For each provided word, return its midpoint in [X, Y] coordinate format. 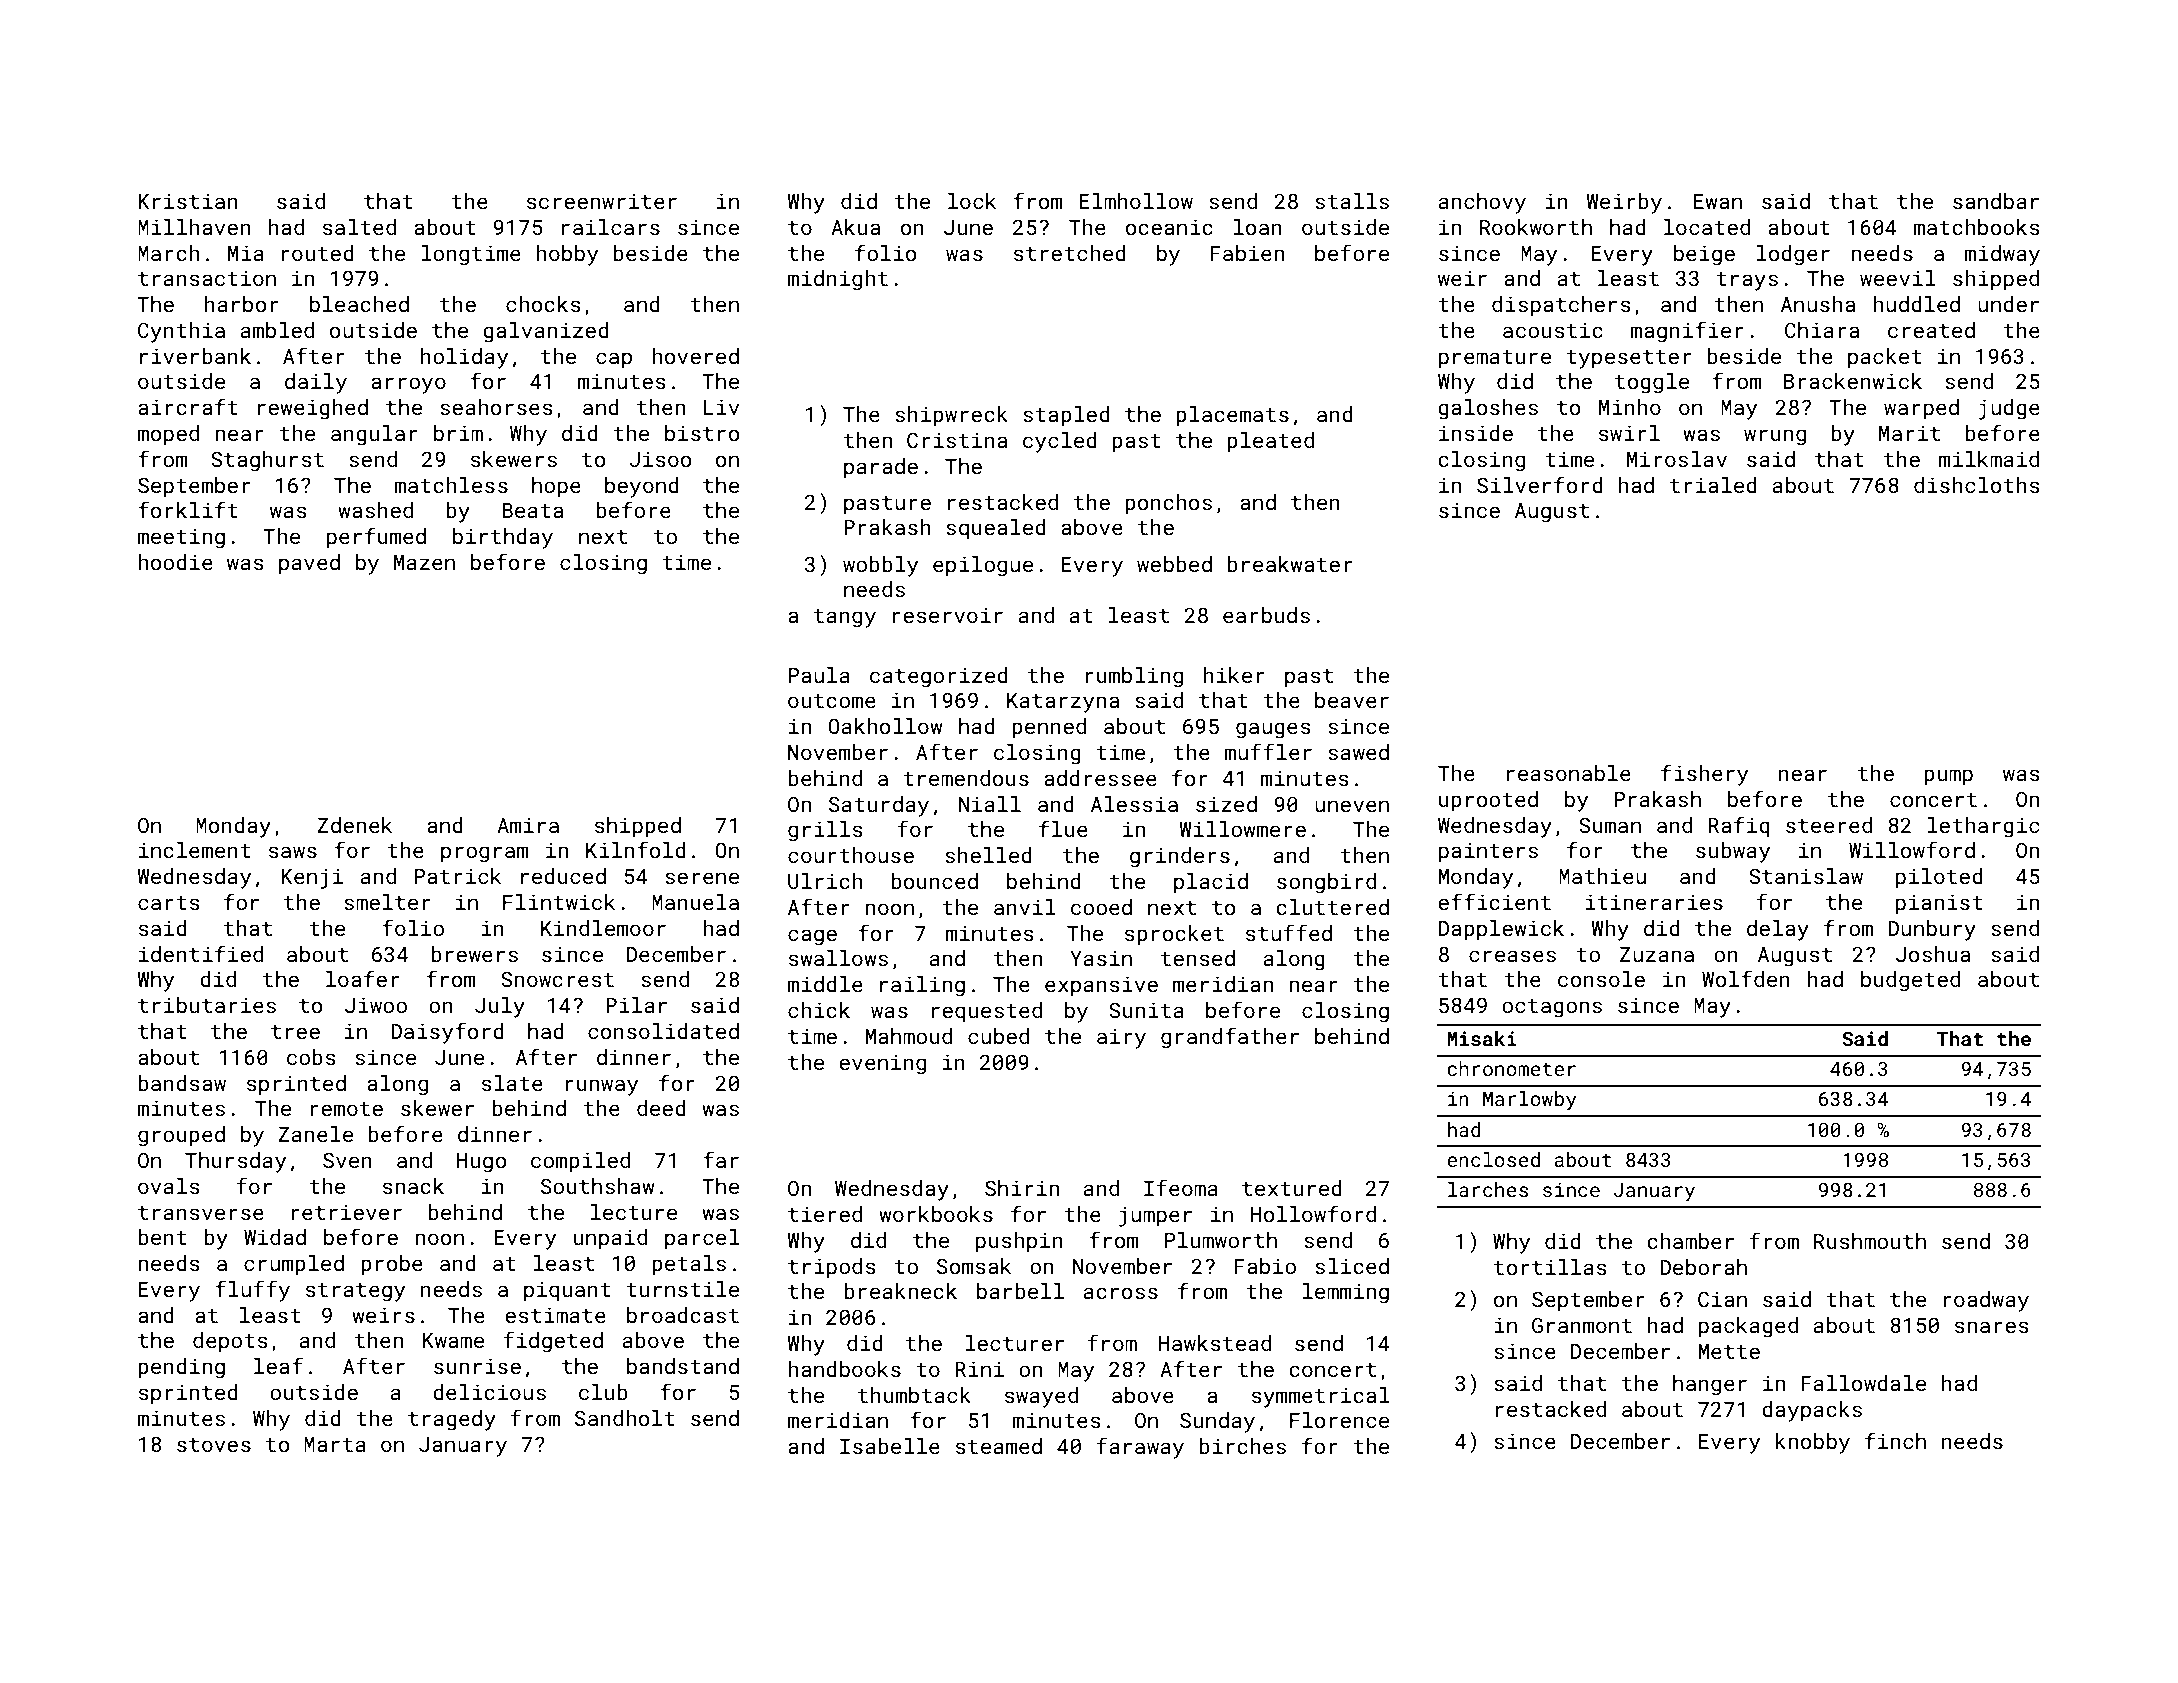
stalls [1352, 201]
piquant [567, 1291]
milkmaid [1989, 459]
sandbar [1996, 201]
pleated [1270, 442]
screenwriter [602, 201]
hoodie [175, 562]
